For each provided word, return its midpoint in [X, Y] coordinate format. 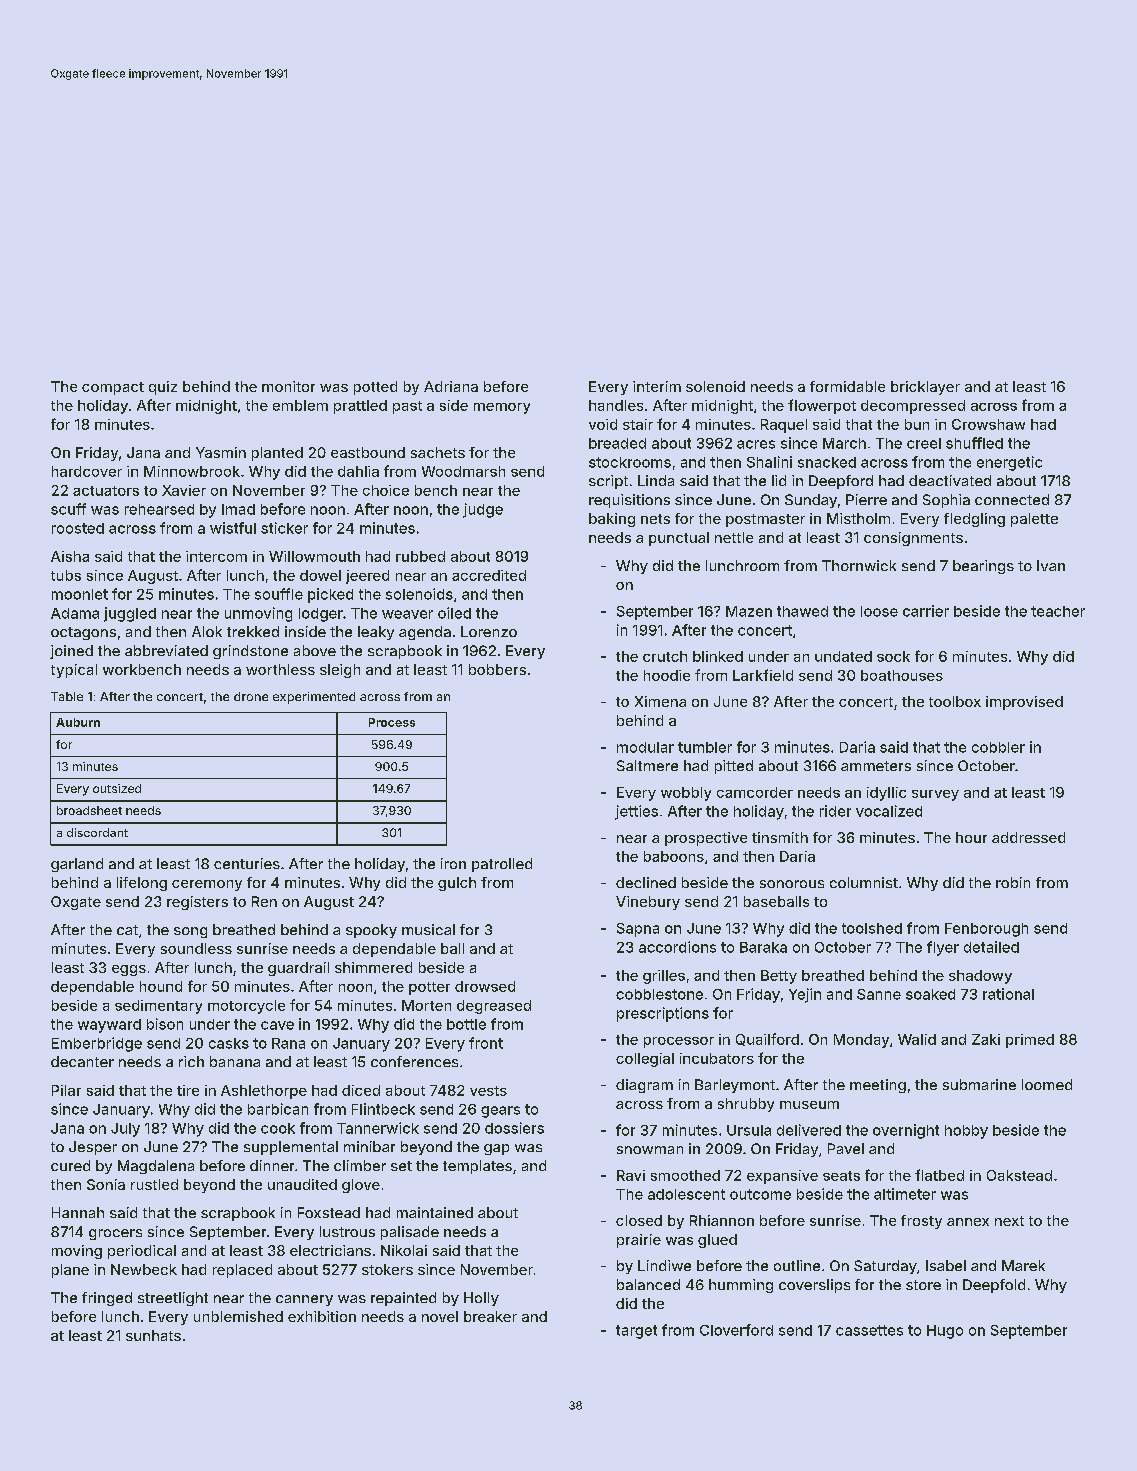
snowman [650, 1150]
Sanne [879, 994]
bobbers [497, 669]
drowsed [485, 986]
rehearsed [159, 509]
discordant [97, 832]
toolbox [955, 701]
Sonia [106, 1184]
